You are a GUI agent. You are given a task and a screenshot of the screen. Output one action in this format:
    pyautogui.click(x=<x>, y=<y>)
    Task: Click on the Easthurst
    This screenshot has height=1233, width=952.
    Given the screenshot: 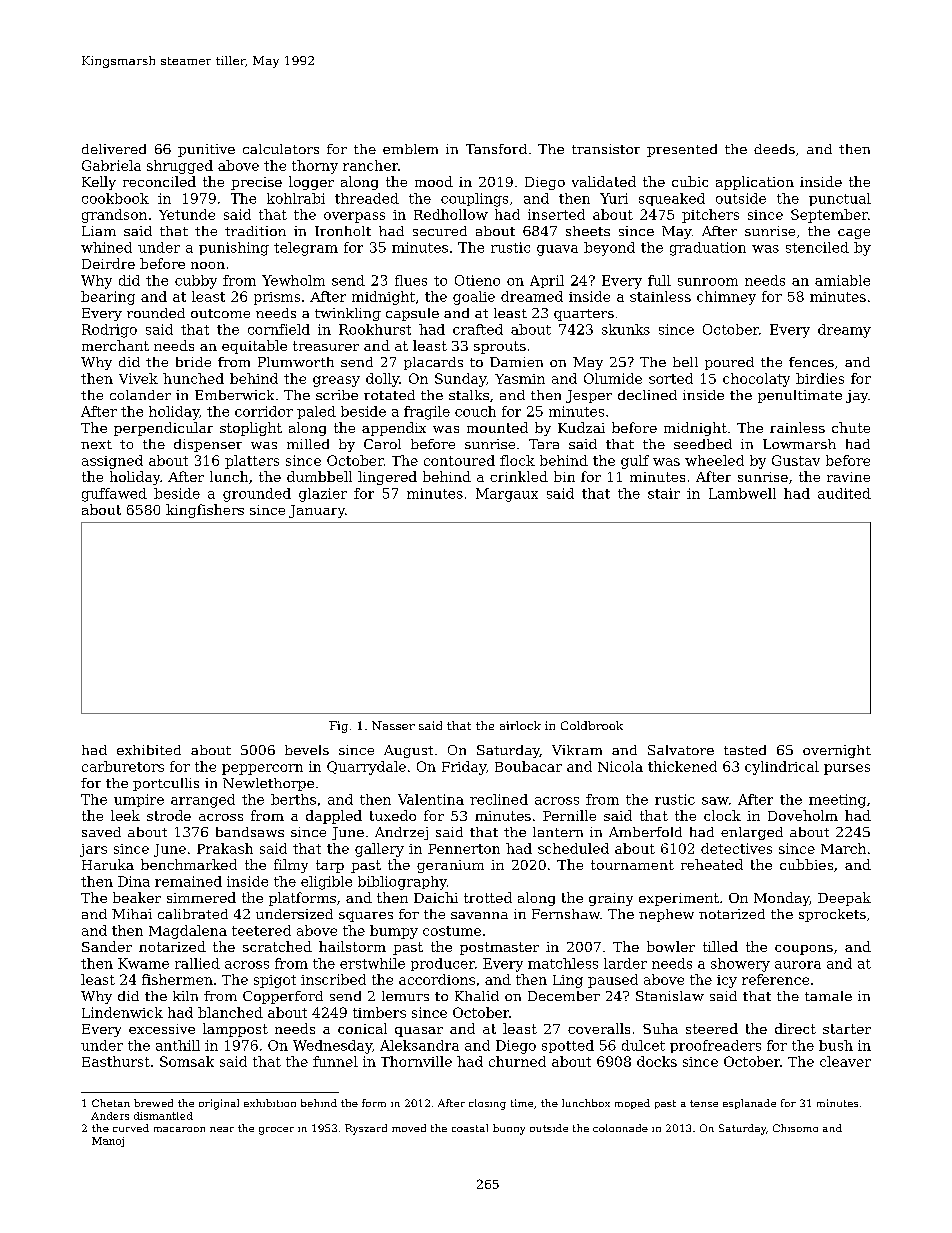 What is the action you would take?
    pyautogui.click(x=116, y=1061)
